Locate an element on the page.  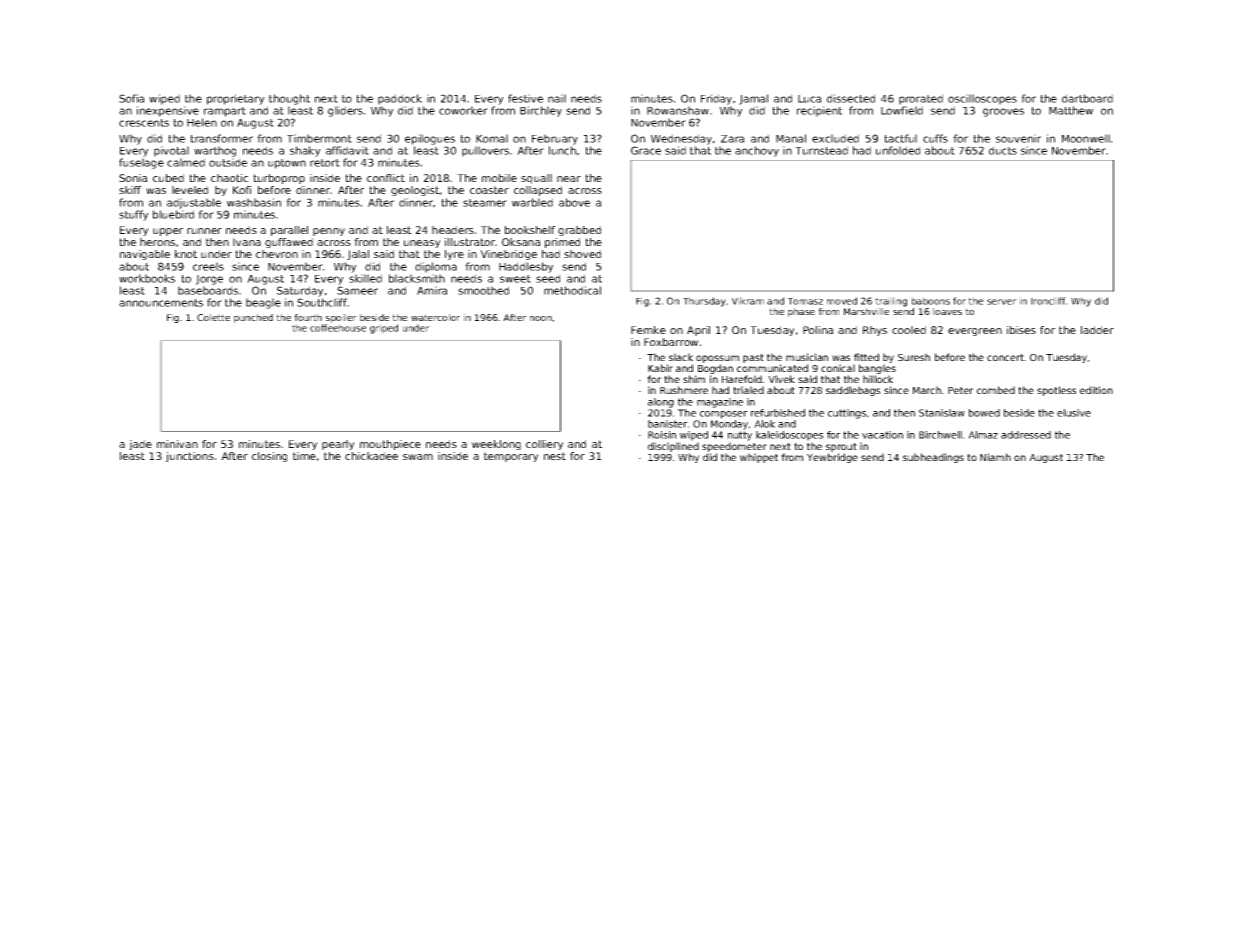
Ironcliff is located at coordinates (1048, 301).
